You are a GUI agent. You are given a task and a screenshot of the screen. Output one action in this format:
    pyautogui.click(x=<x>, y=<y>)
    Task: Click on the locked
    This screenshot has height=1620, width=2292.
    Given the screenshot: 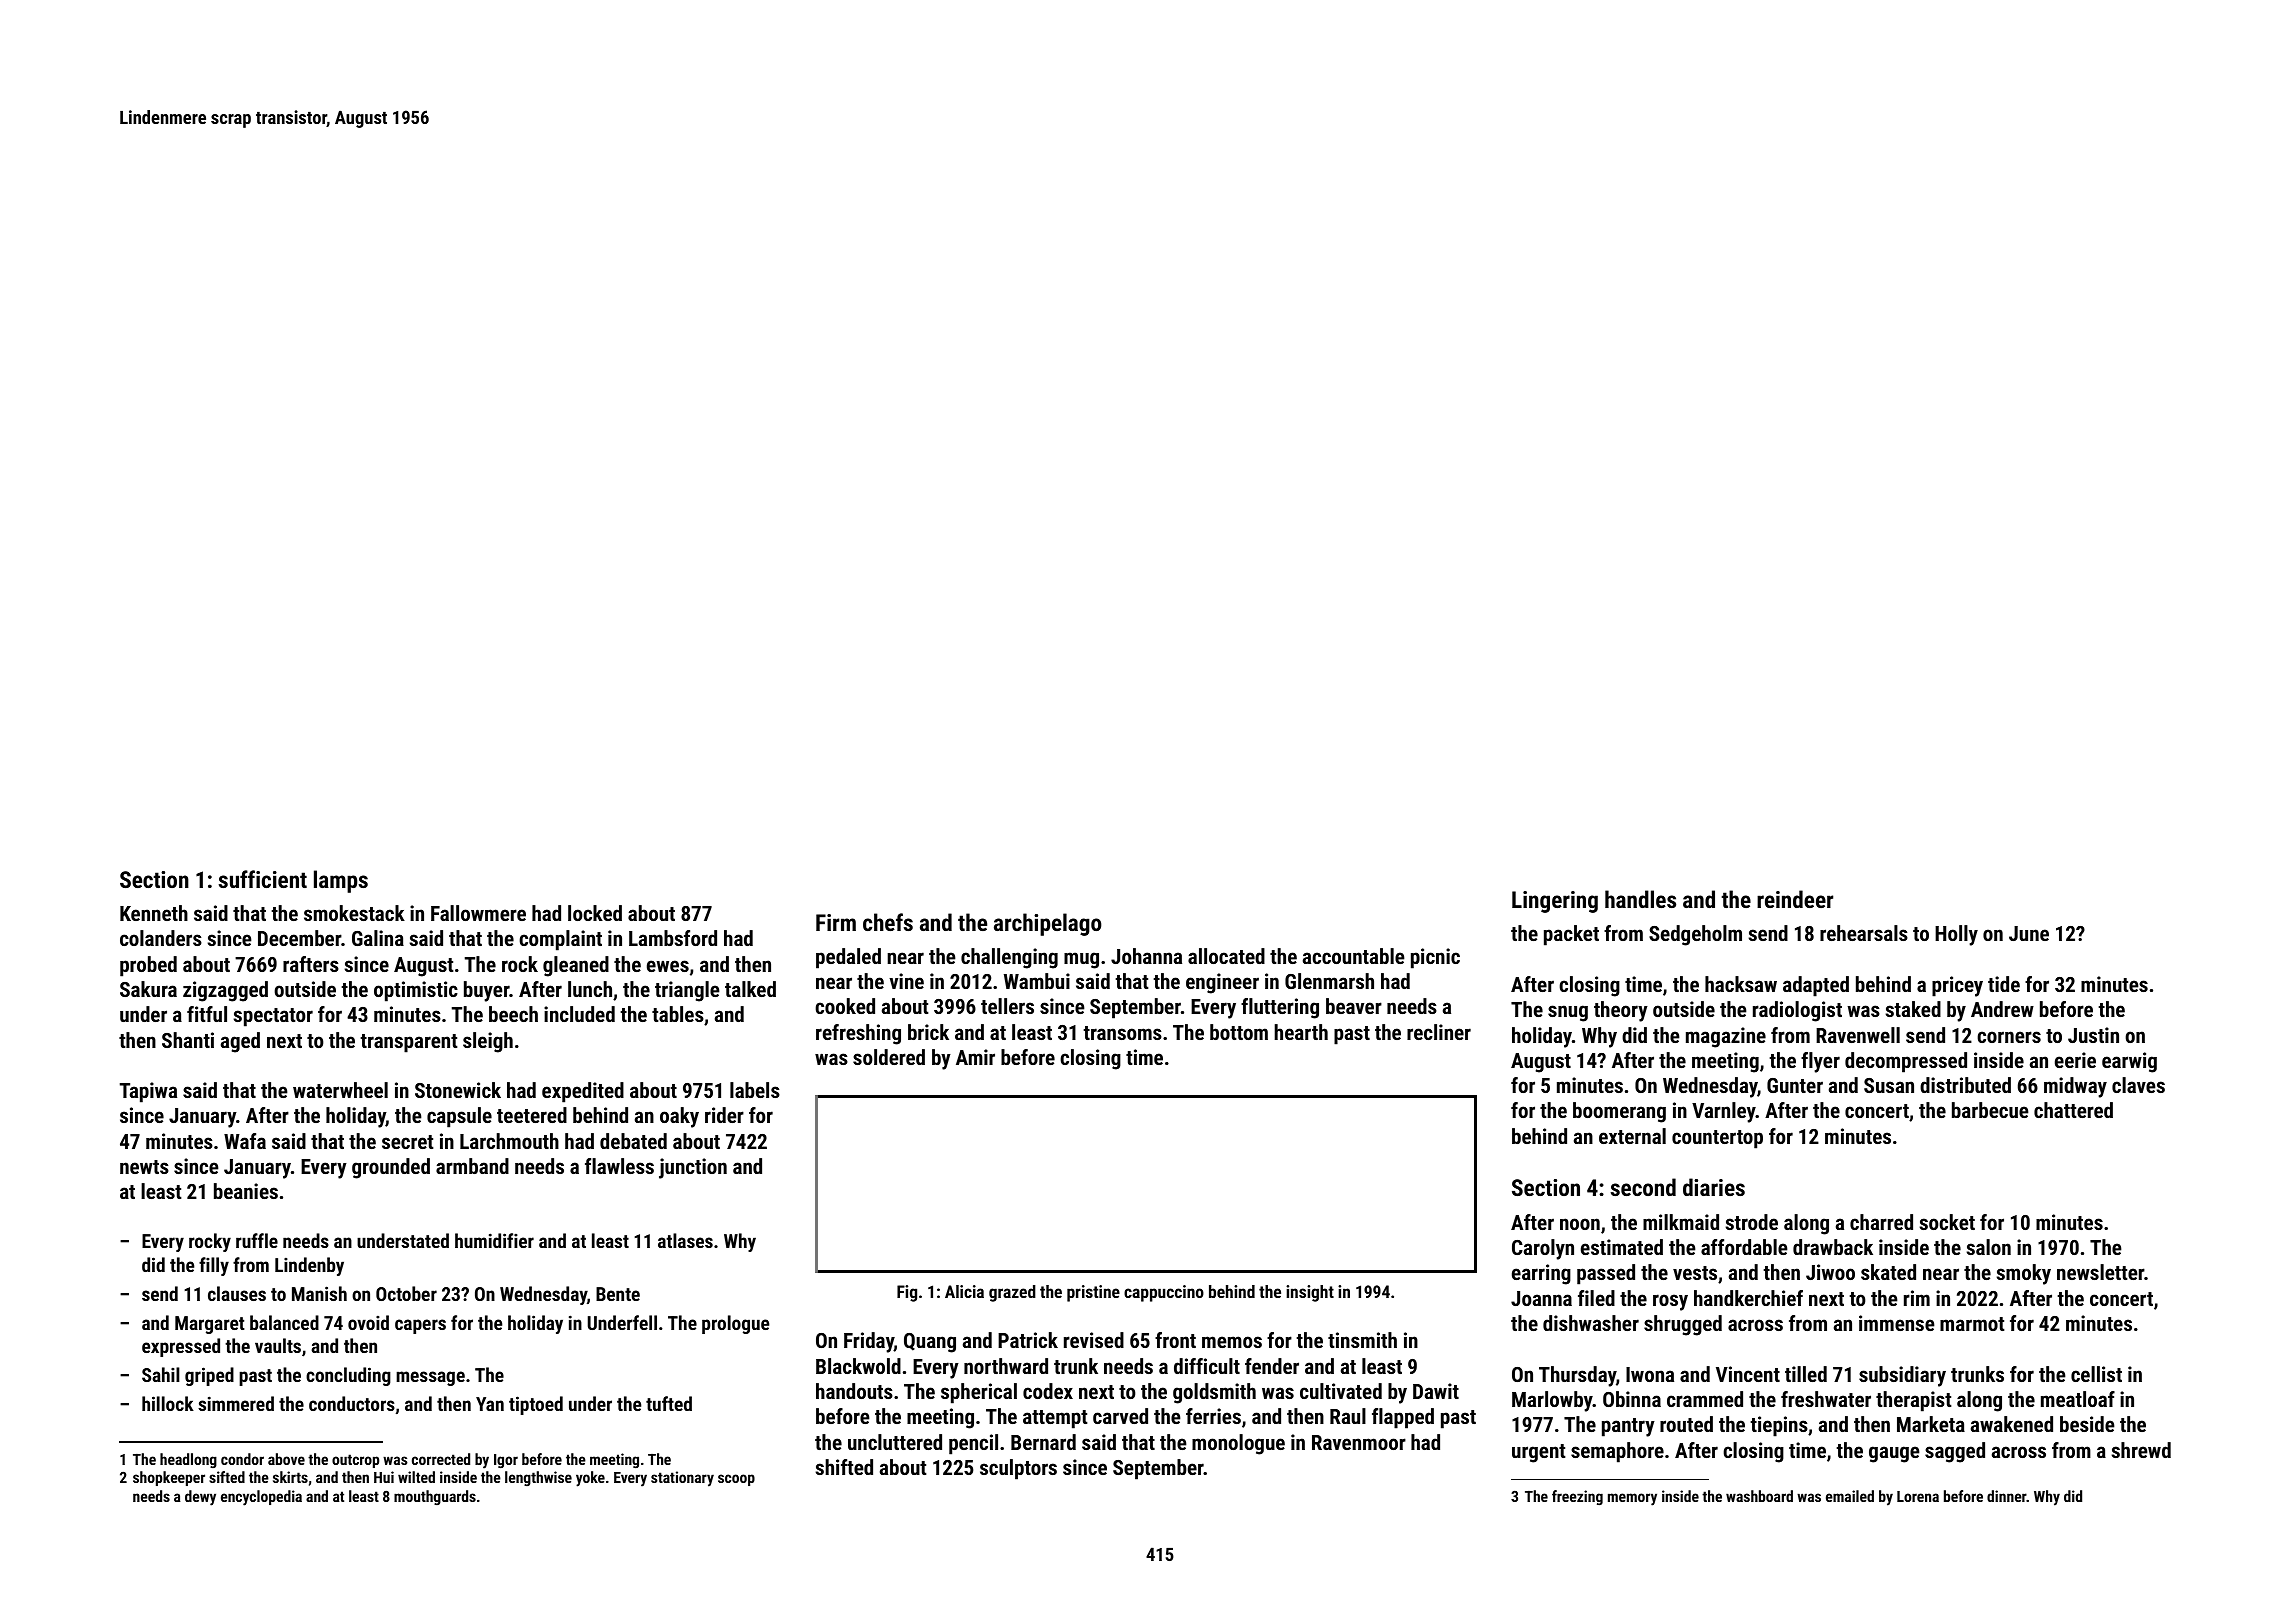 What is the action you would take?
    pyautogui.click(x=595, y=913)
